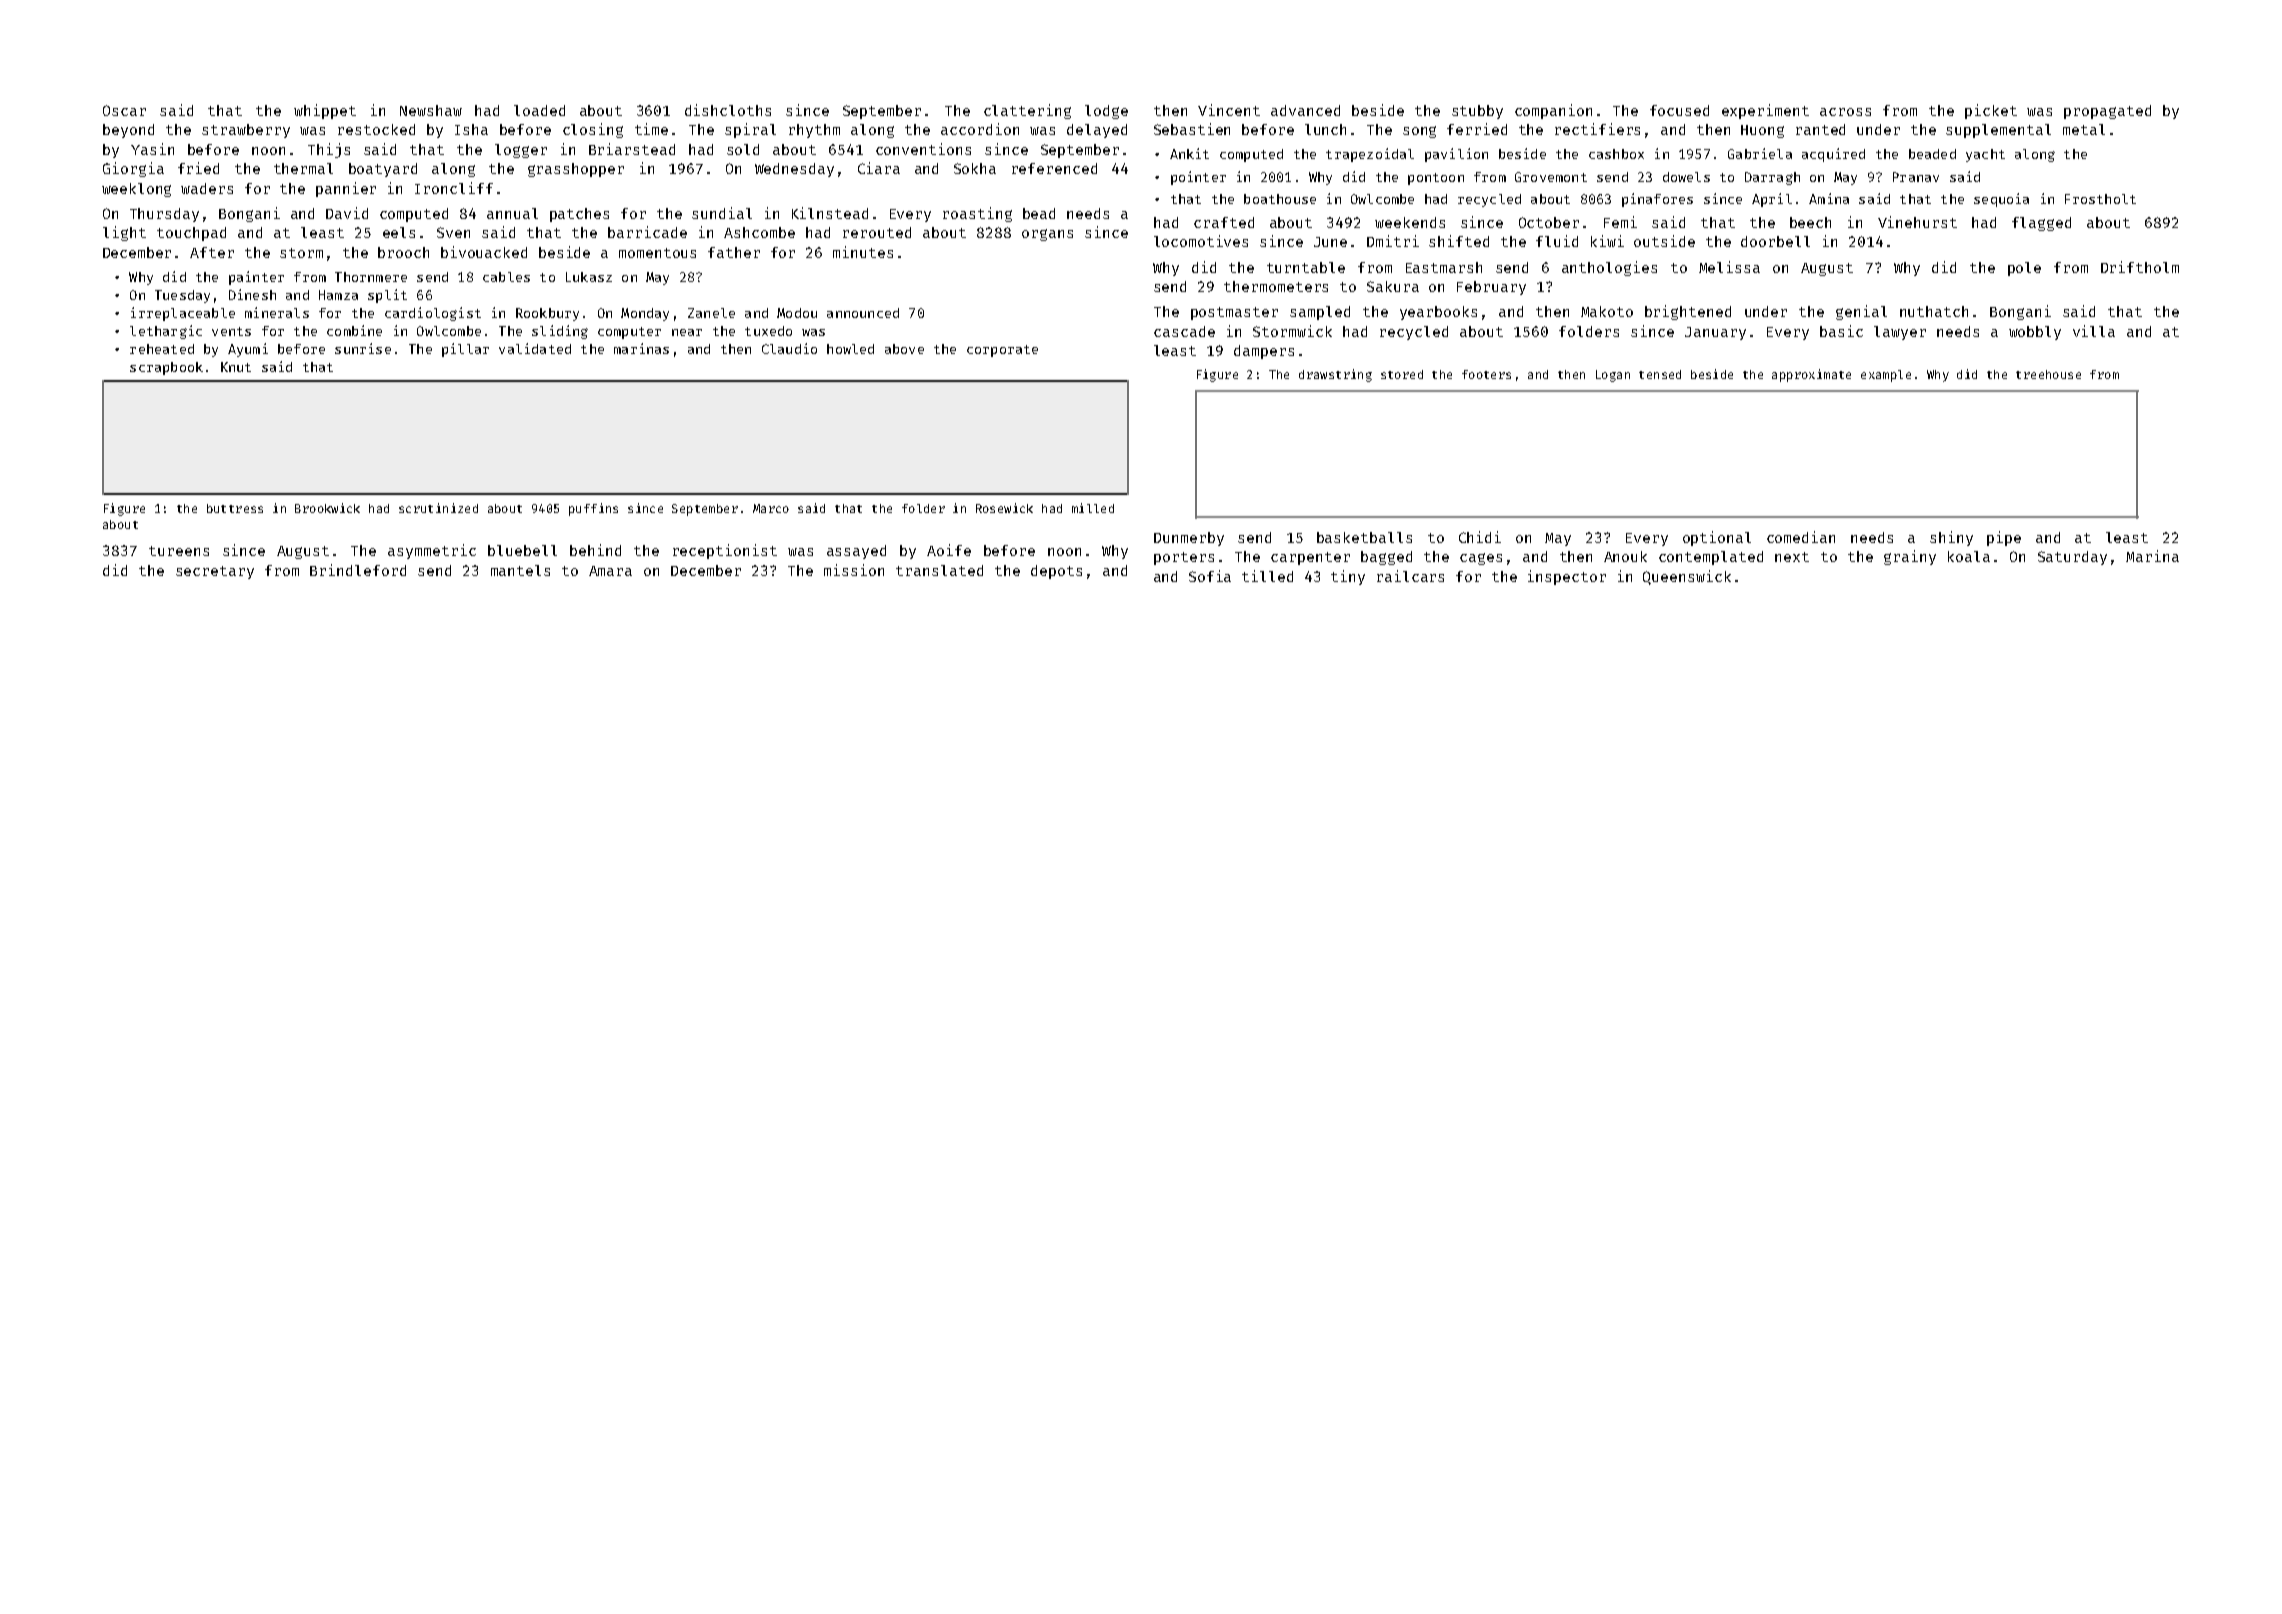 This screenshot has width=2282, height=1614. I want to click on Kilnstead, so click(830, 213).
